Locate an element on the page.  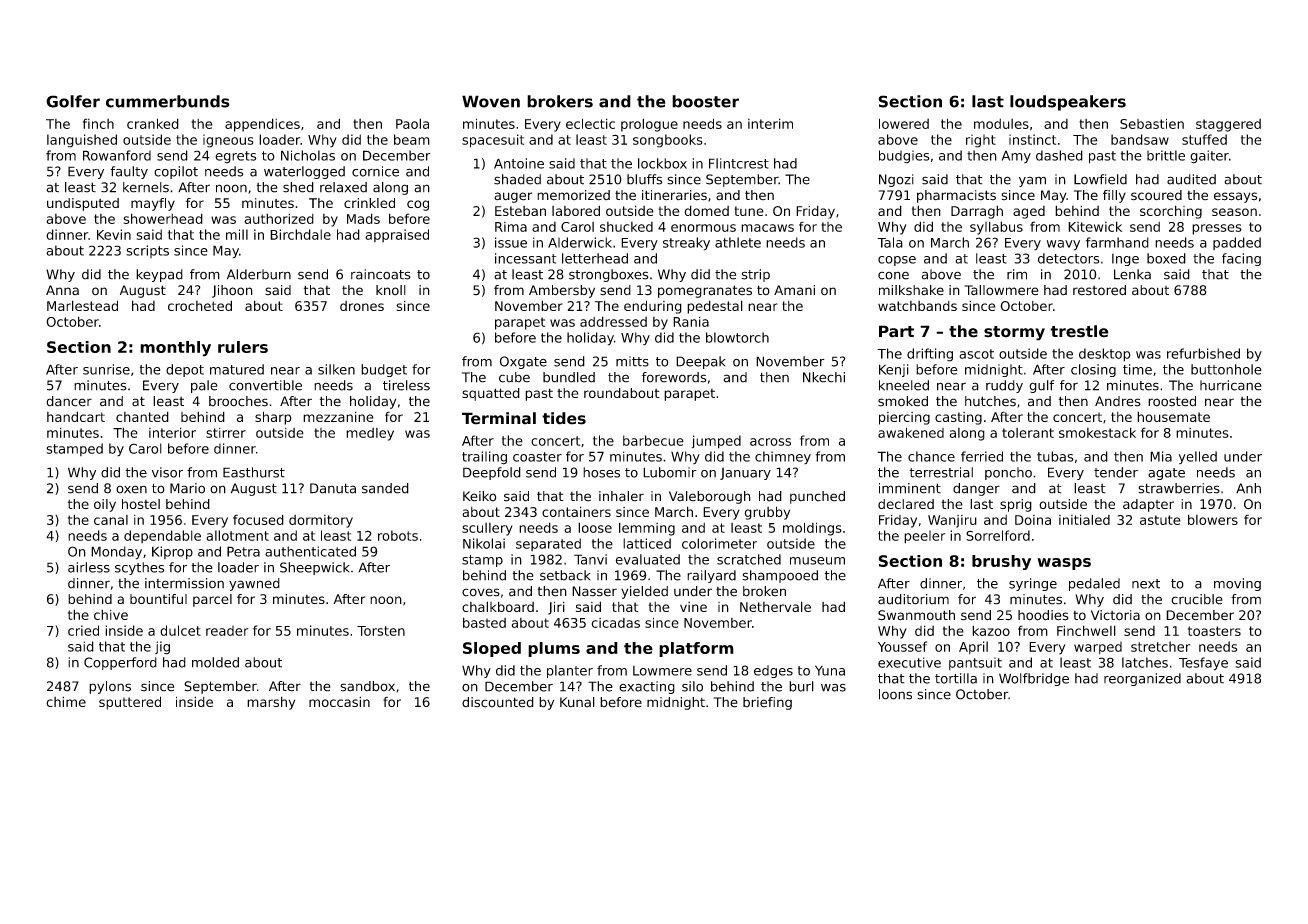
discounted is located at coordinates (498, 702).
